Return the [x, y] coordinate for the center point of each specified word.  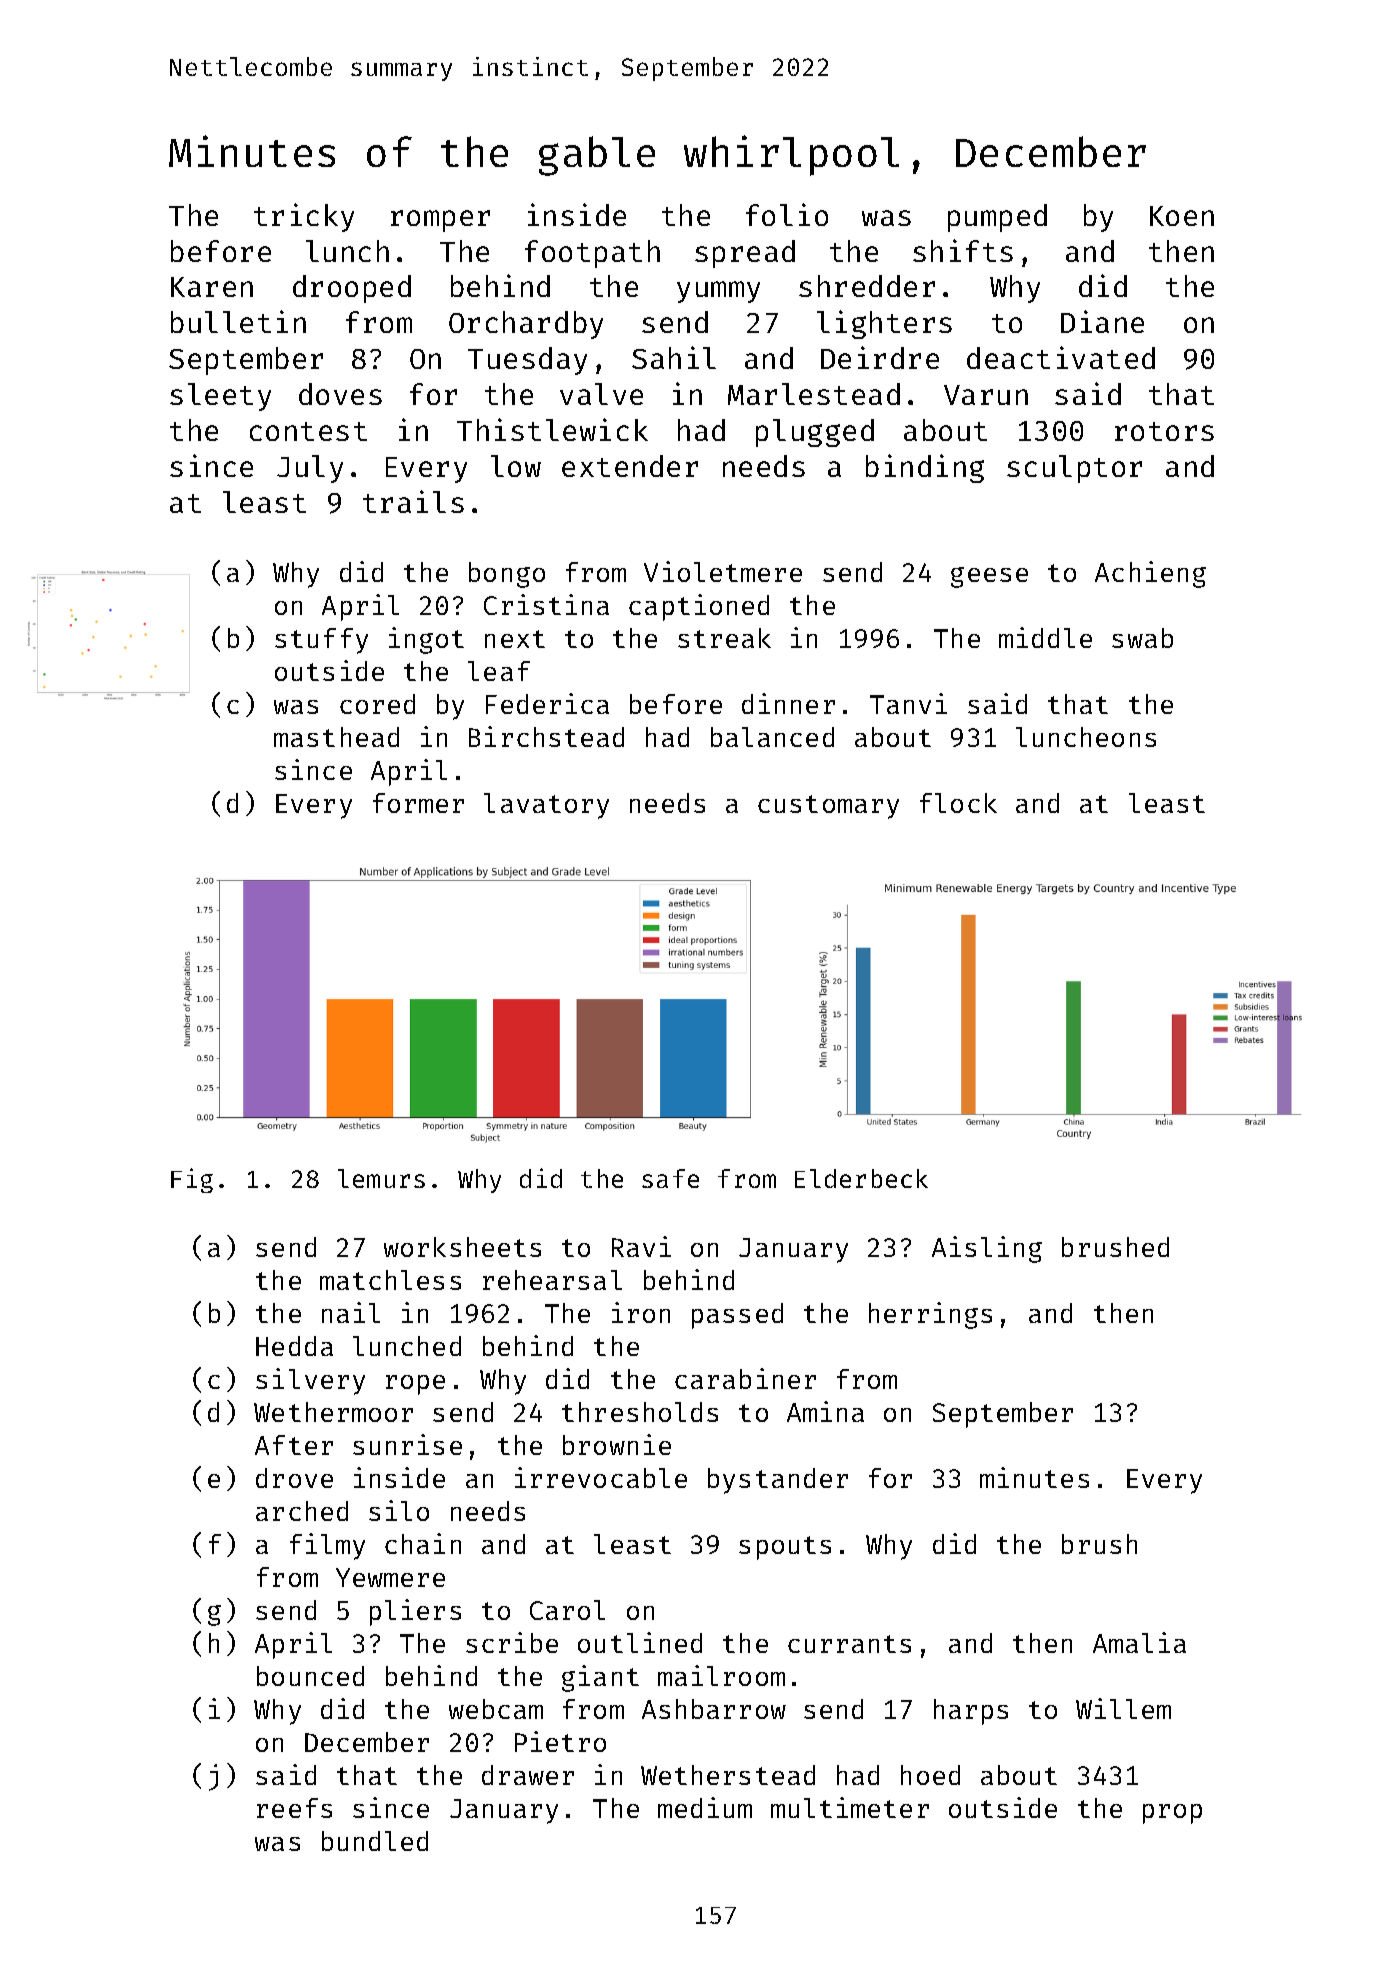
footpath [592, 254]
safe [670, 1178]
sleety [220, 397]
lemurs [381, 1178]
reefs [294, 1808]
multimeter [850, 1807]
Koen [1182, 216]
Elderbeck [861, 1178]
